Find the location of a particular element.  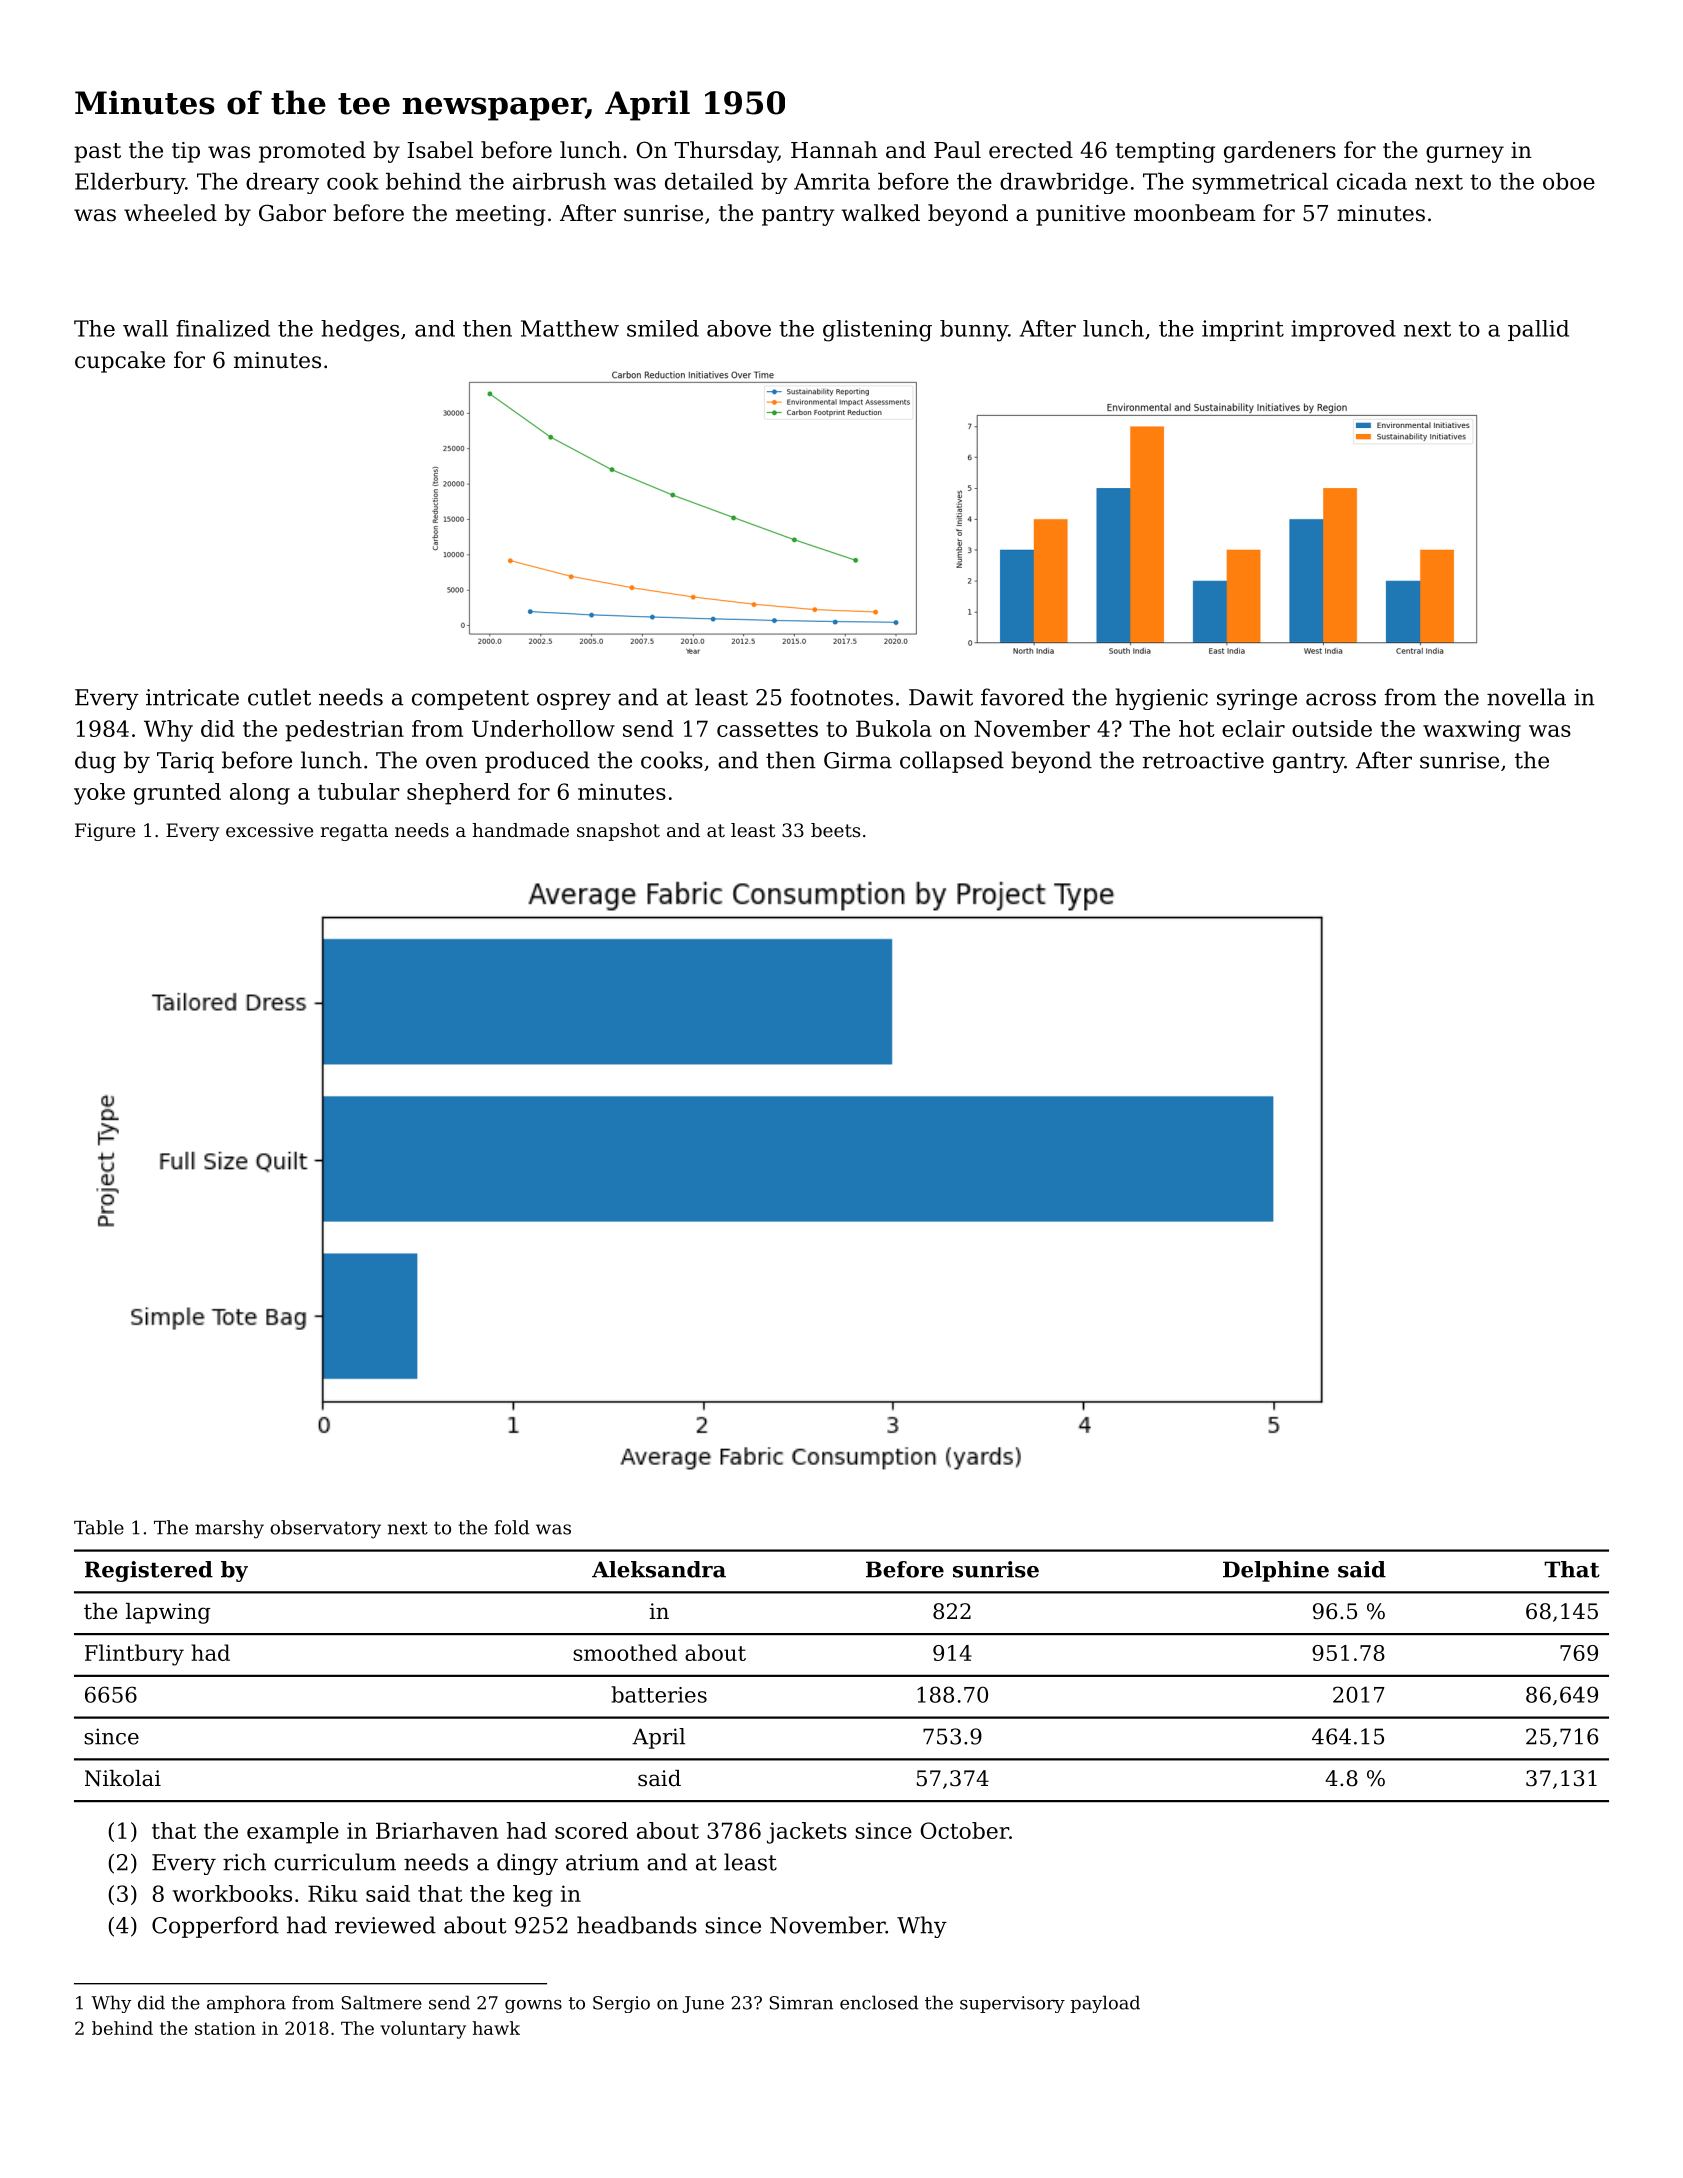

station is located at coordinates (225, 2028).
